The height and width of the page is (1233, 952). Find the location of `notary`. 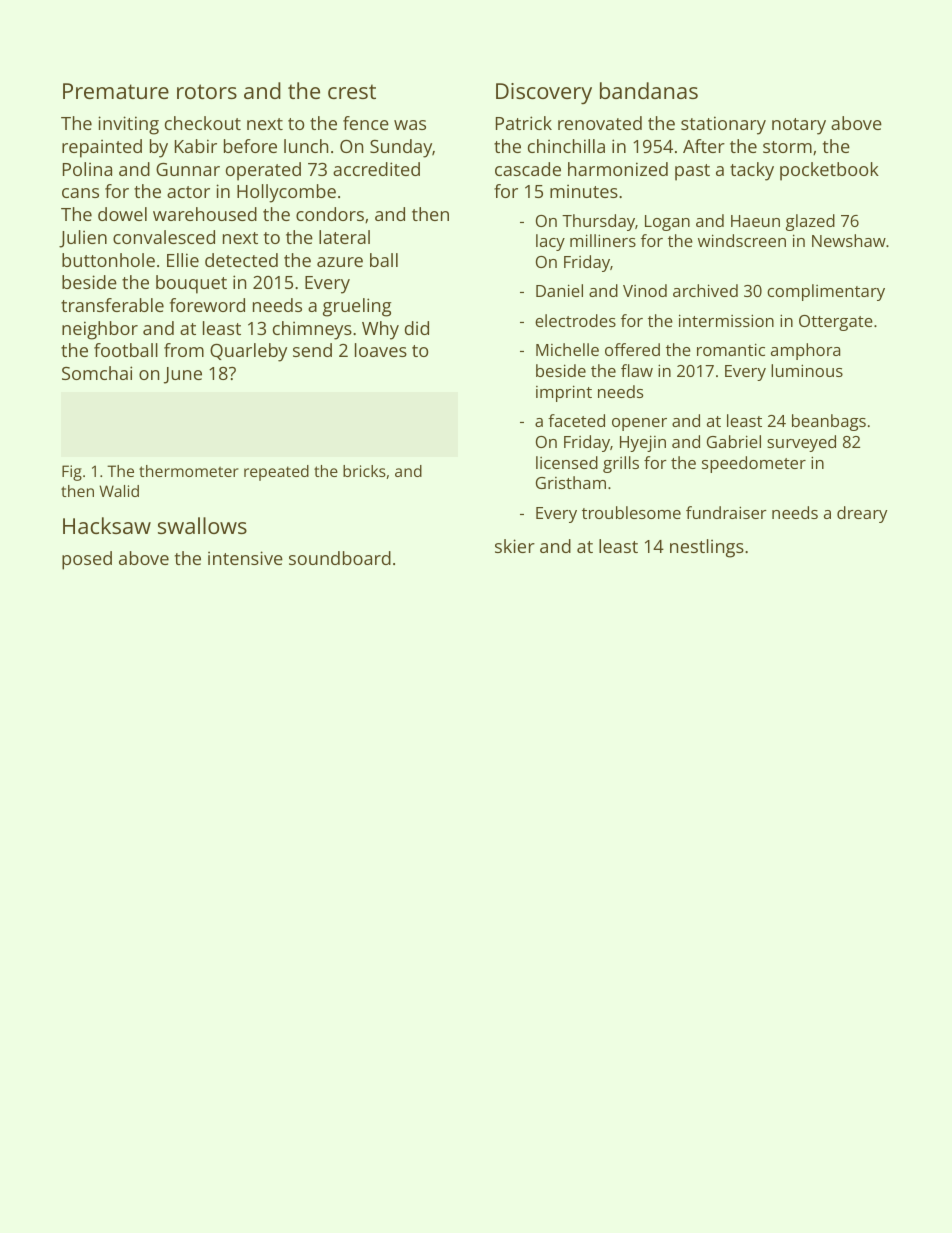

notary is located at coordinates (799, 126).
